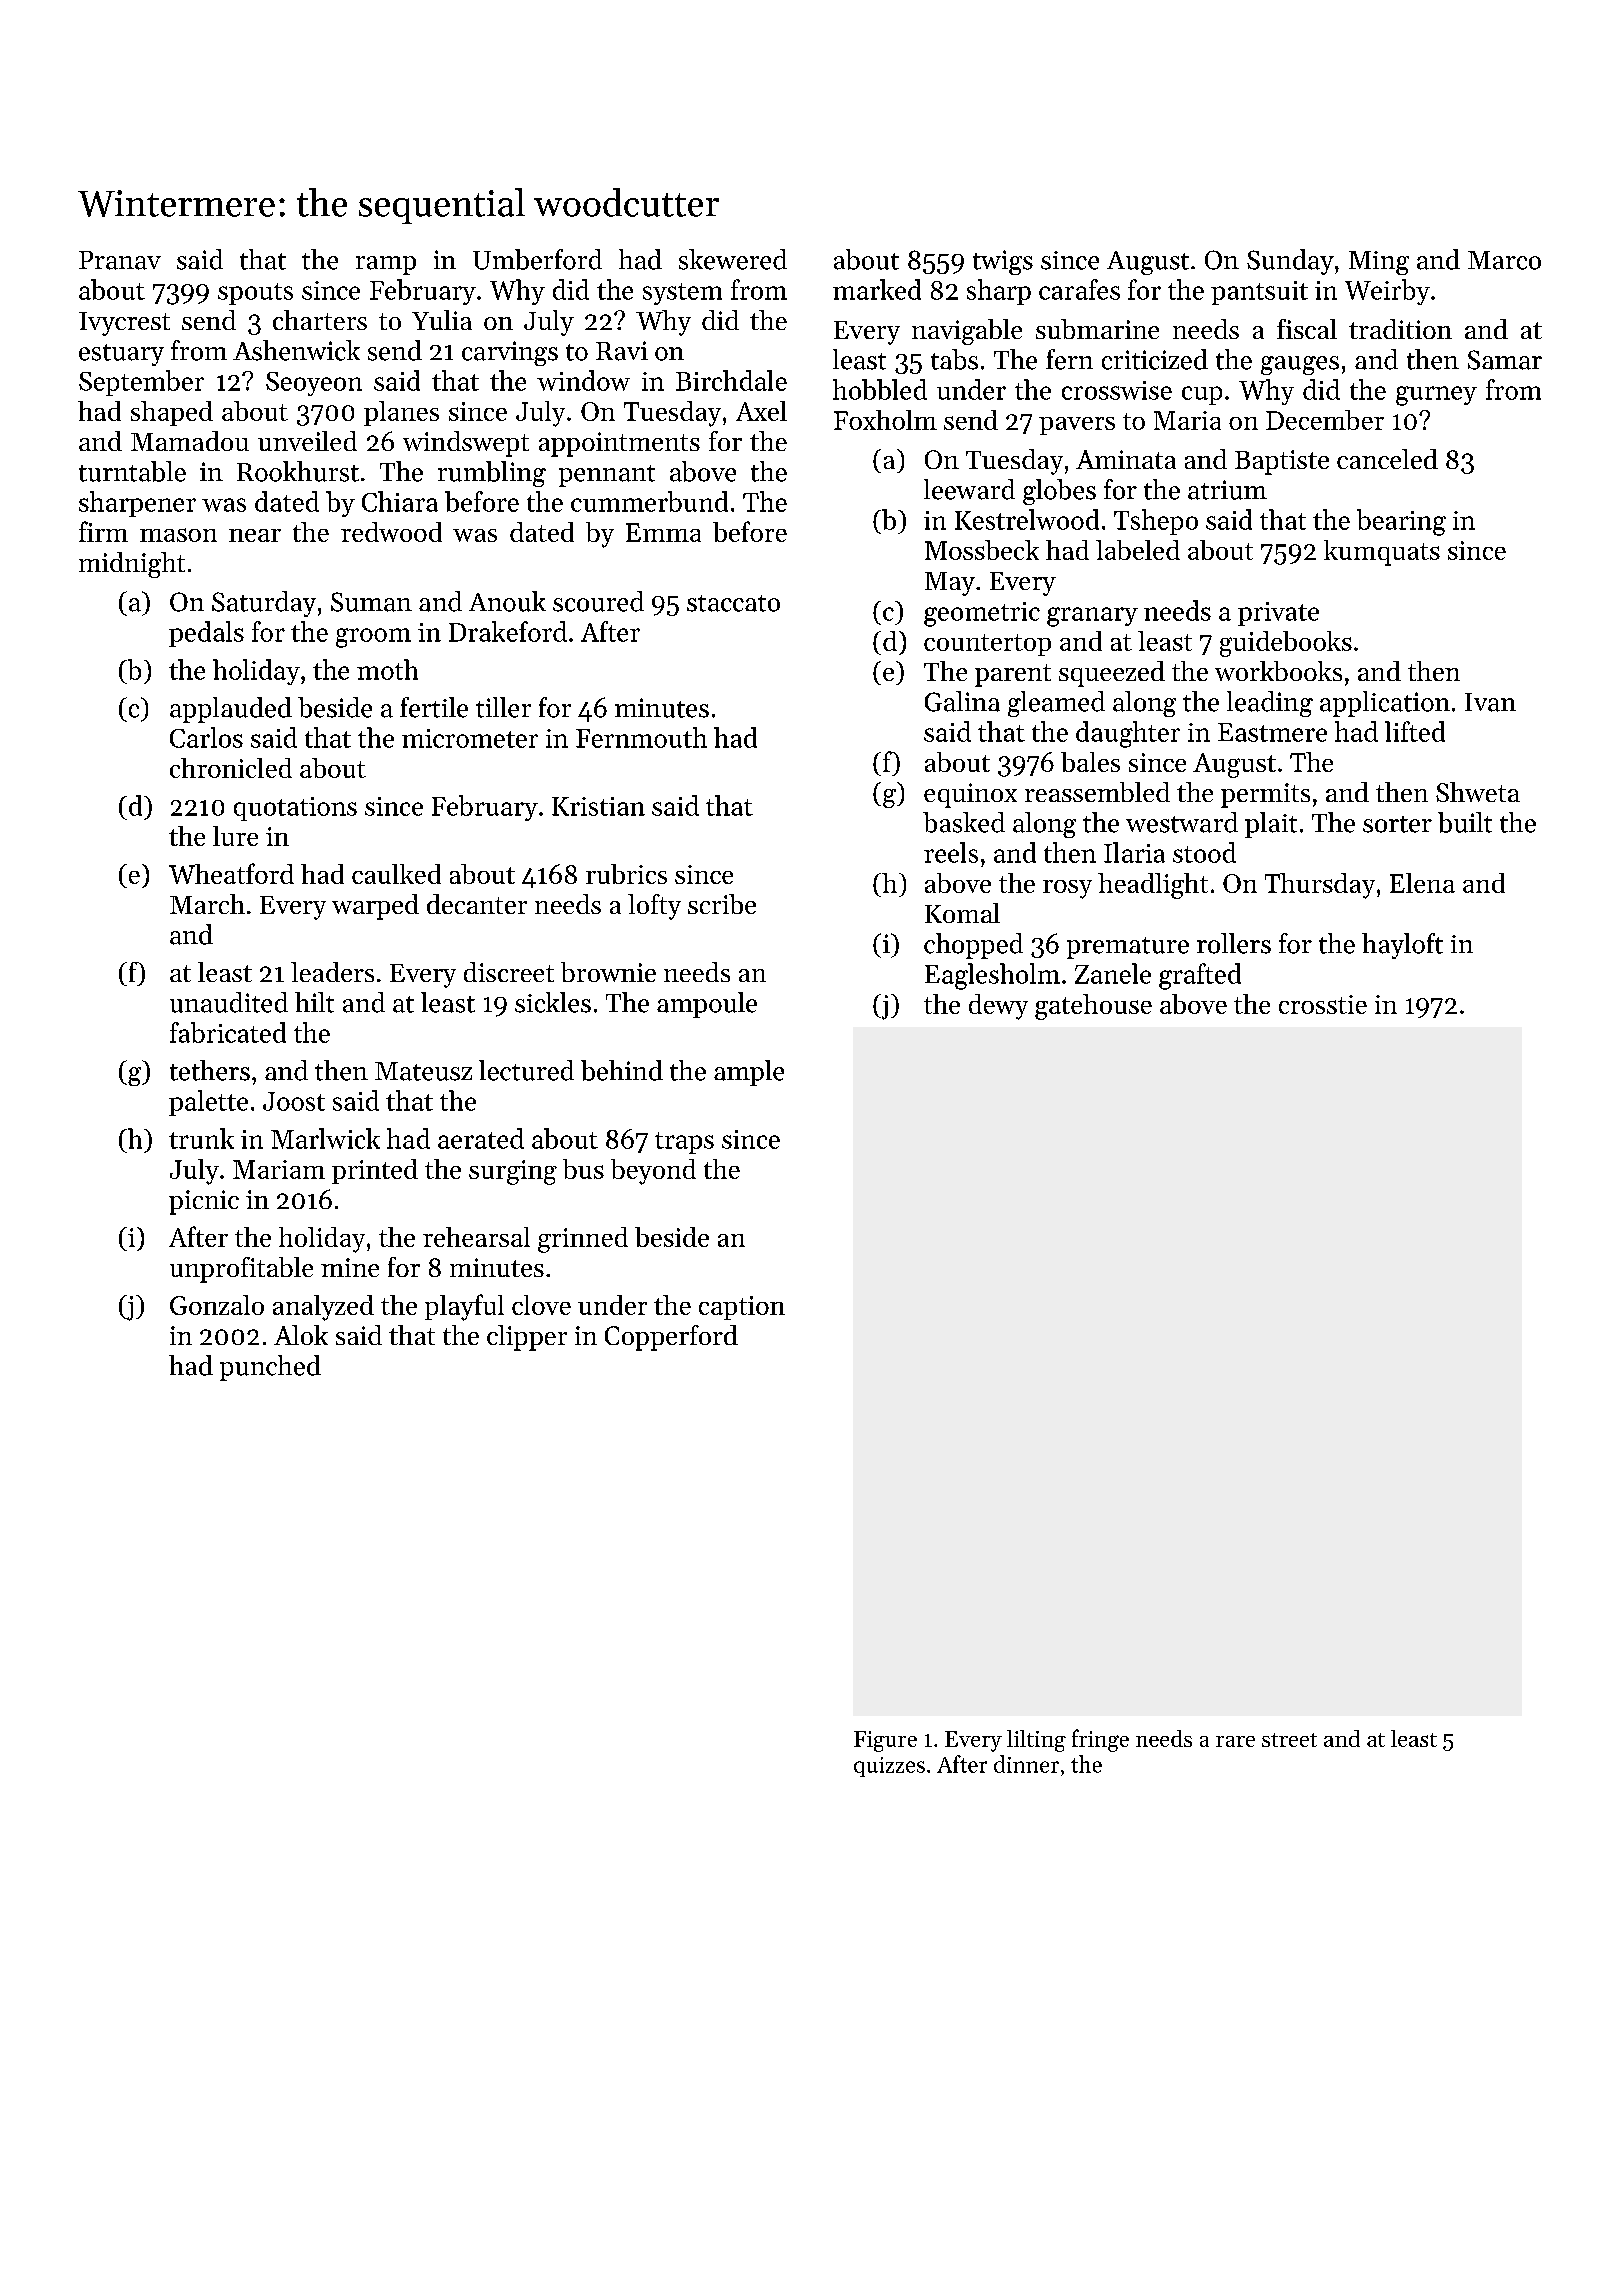 This document has height=2292, width=1620. I want to click on street, so click(1289, 1740).
